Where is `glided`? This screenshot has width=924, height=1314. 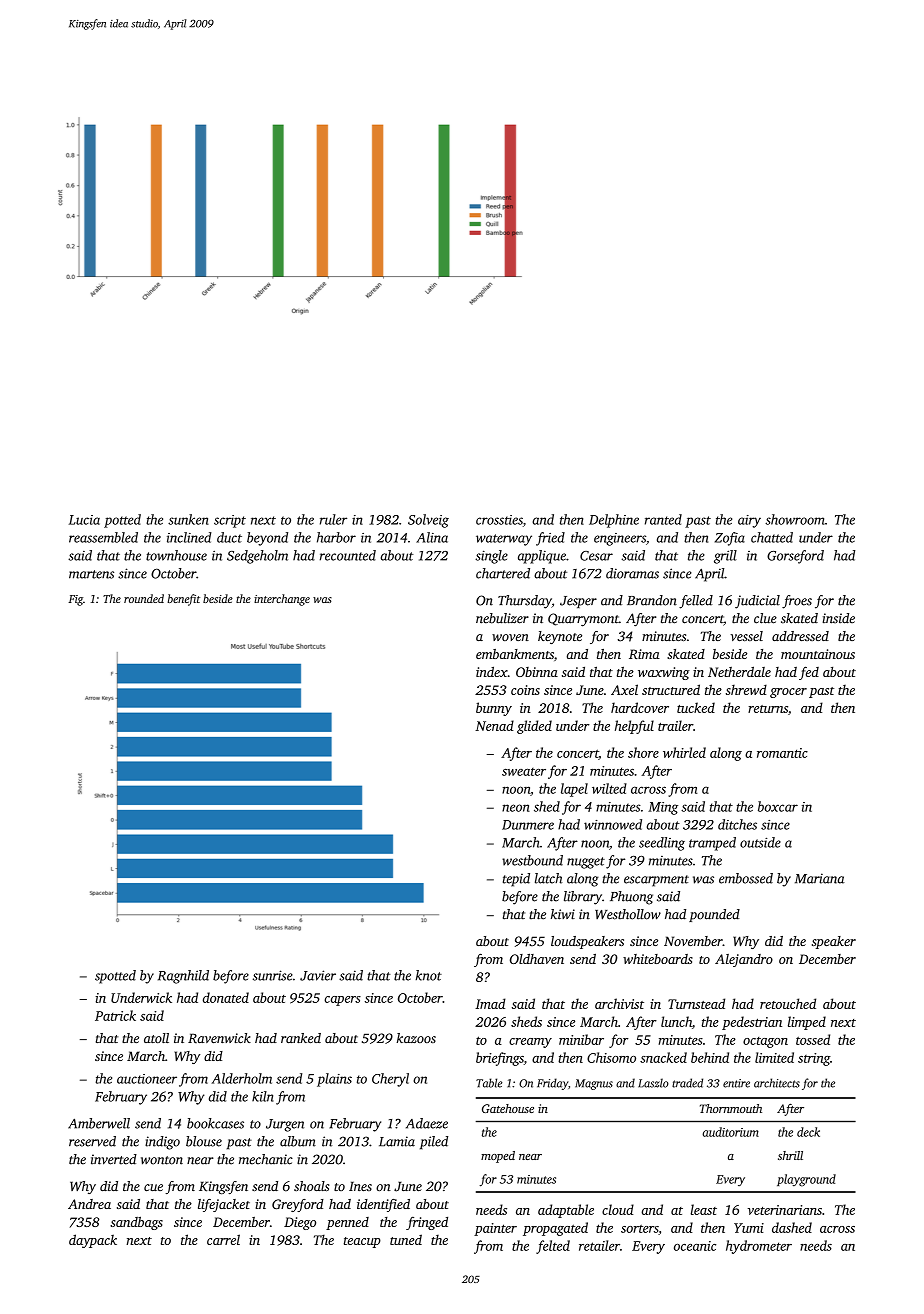
glided is located at coordinates (534, 727).
